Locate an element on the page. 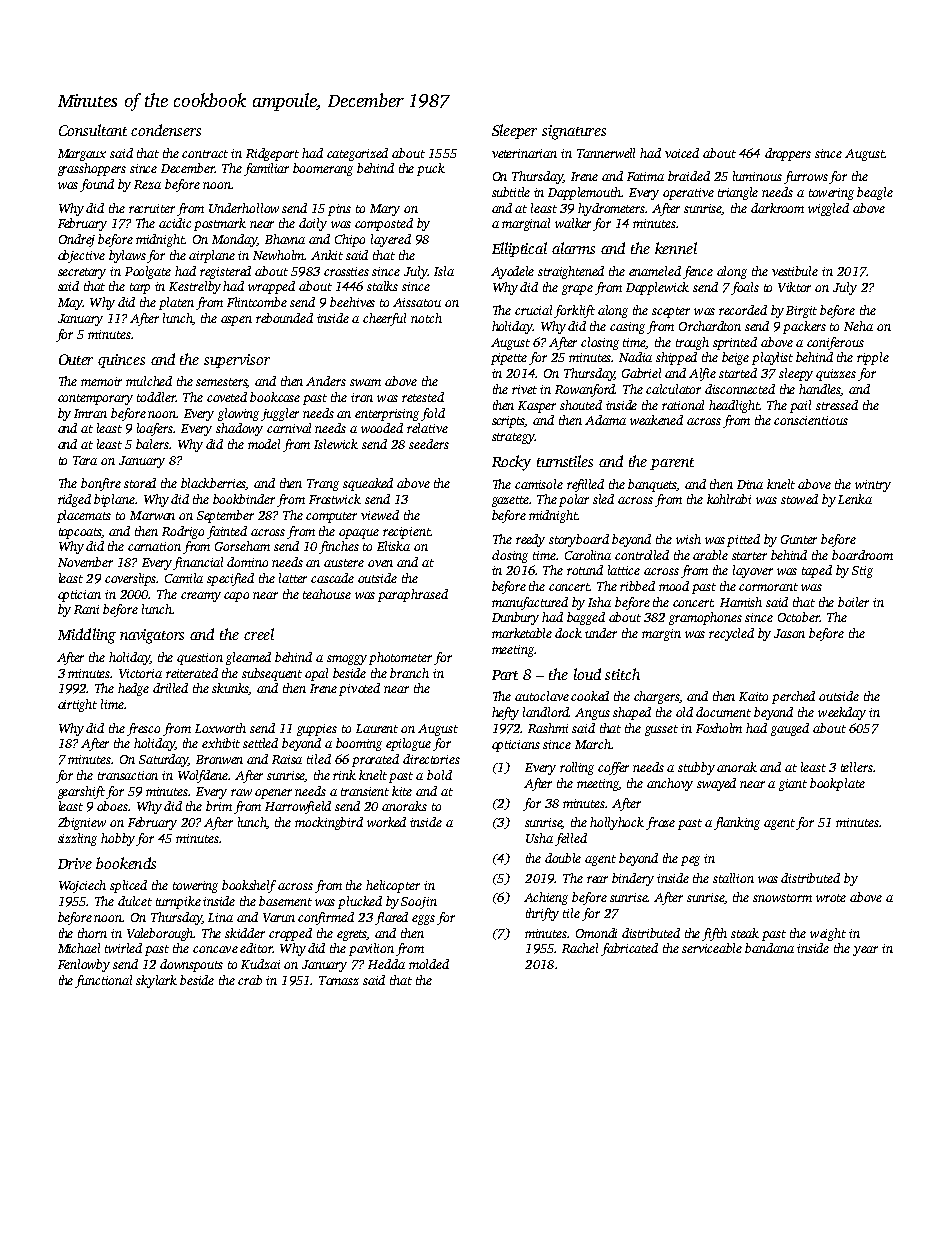 The width and height of the document is (952, 1233). contemporary is located at coordinates (95, 399).
